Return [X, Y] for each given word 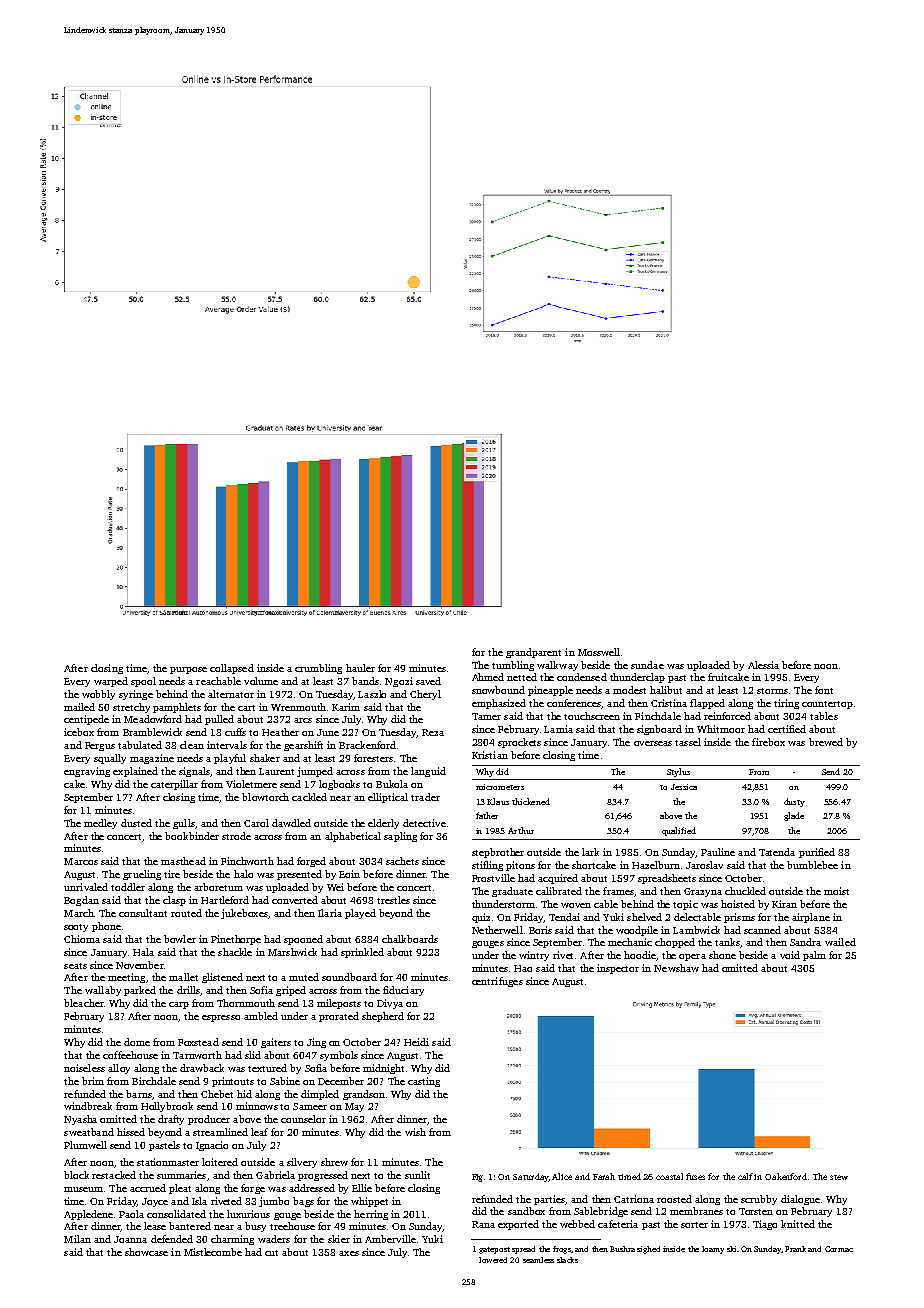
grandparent [533, 653]
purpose [188, 670]
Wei [335, 887]
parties [549, 1200]
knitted [798, 1224]
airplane [811, 918]
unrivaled [86, 887]
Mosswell [599, 652]
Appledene [88, 1215]
